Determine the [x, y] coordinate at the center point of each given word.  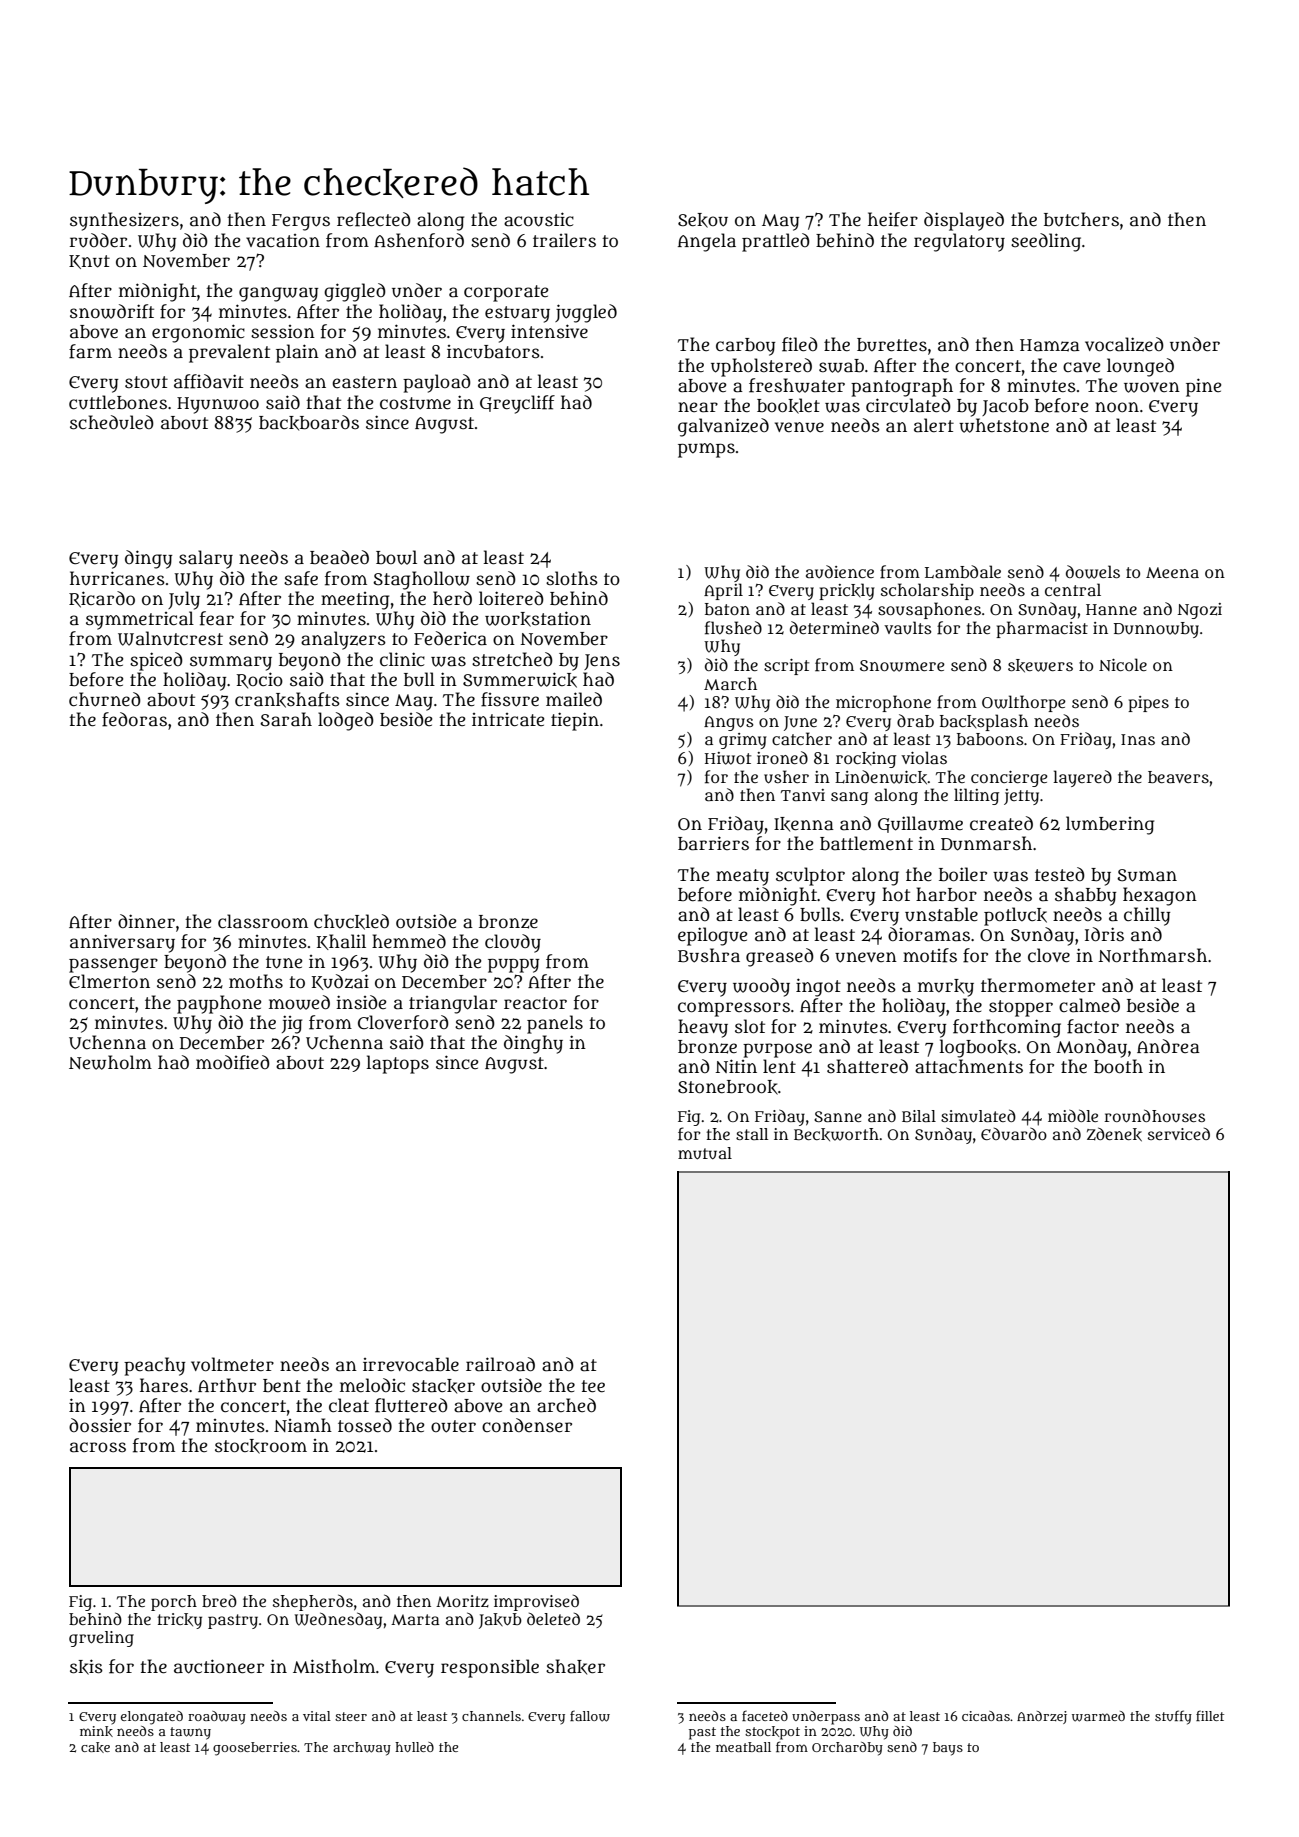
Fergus [301, 222]
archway [362, 1749]
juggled [586, 313]
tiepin [575, 721]
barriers [713, 843]
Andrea [1168, 1046]
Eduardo [1014, 1134]
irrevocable [411, 1364]
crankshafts [287, 700]
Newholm [110, 1062]
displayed [964, 221]
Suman [1147, 875]
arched [566, 1405]
